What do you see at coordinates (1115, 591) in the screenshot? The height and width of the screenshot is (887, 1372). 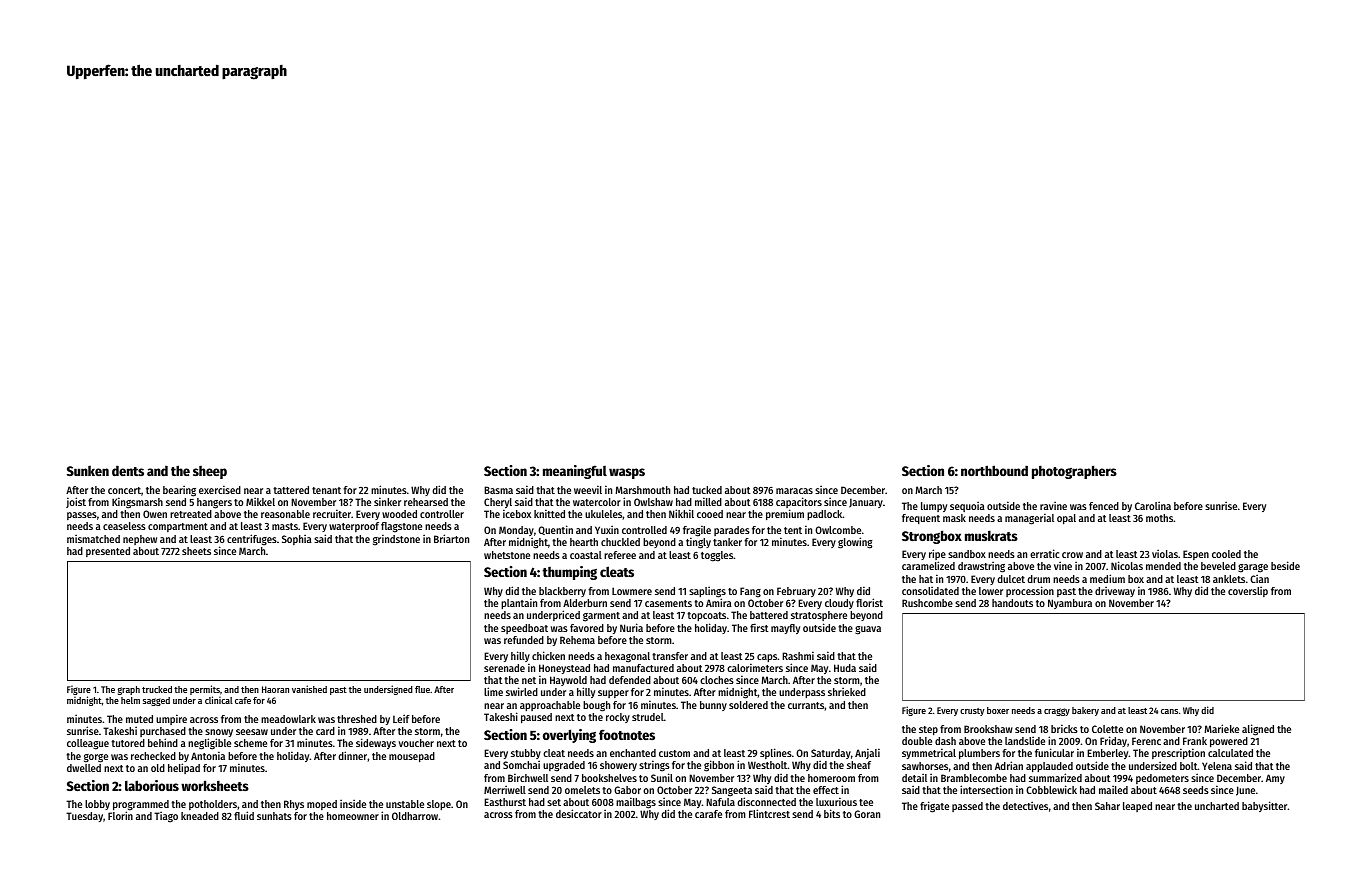 I see `driveway` at bounding box center [1115, 591].
